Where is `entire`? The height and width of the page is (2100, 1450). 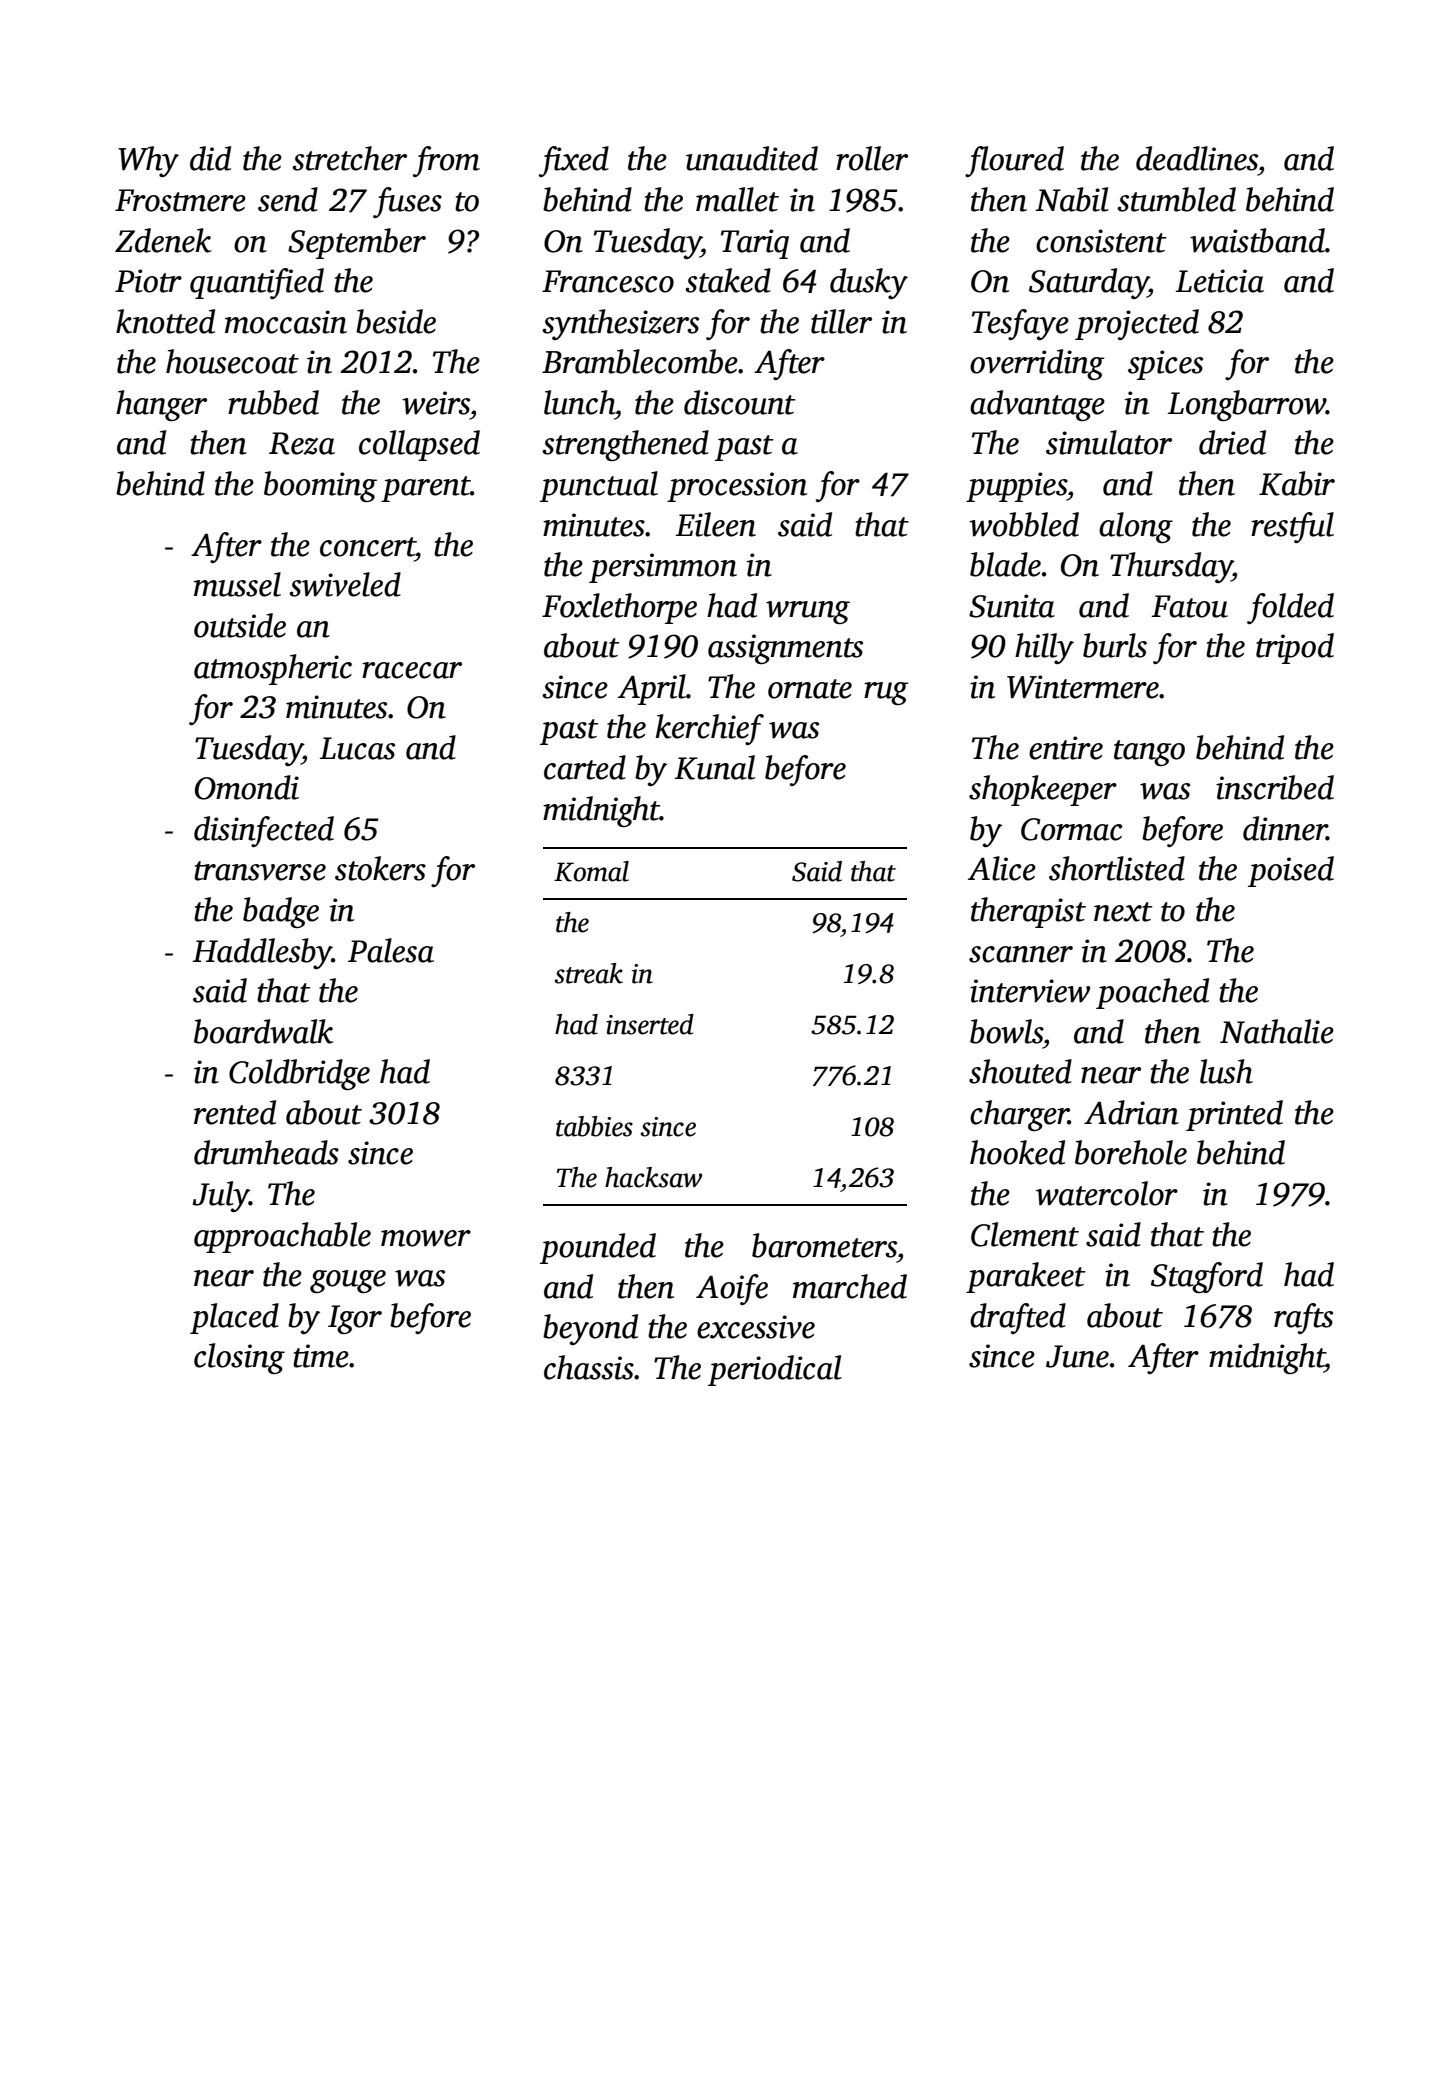 entire is located at coordinates (1066, 748).
